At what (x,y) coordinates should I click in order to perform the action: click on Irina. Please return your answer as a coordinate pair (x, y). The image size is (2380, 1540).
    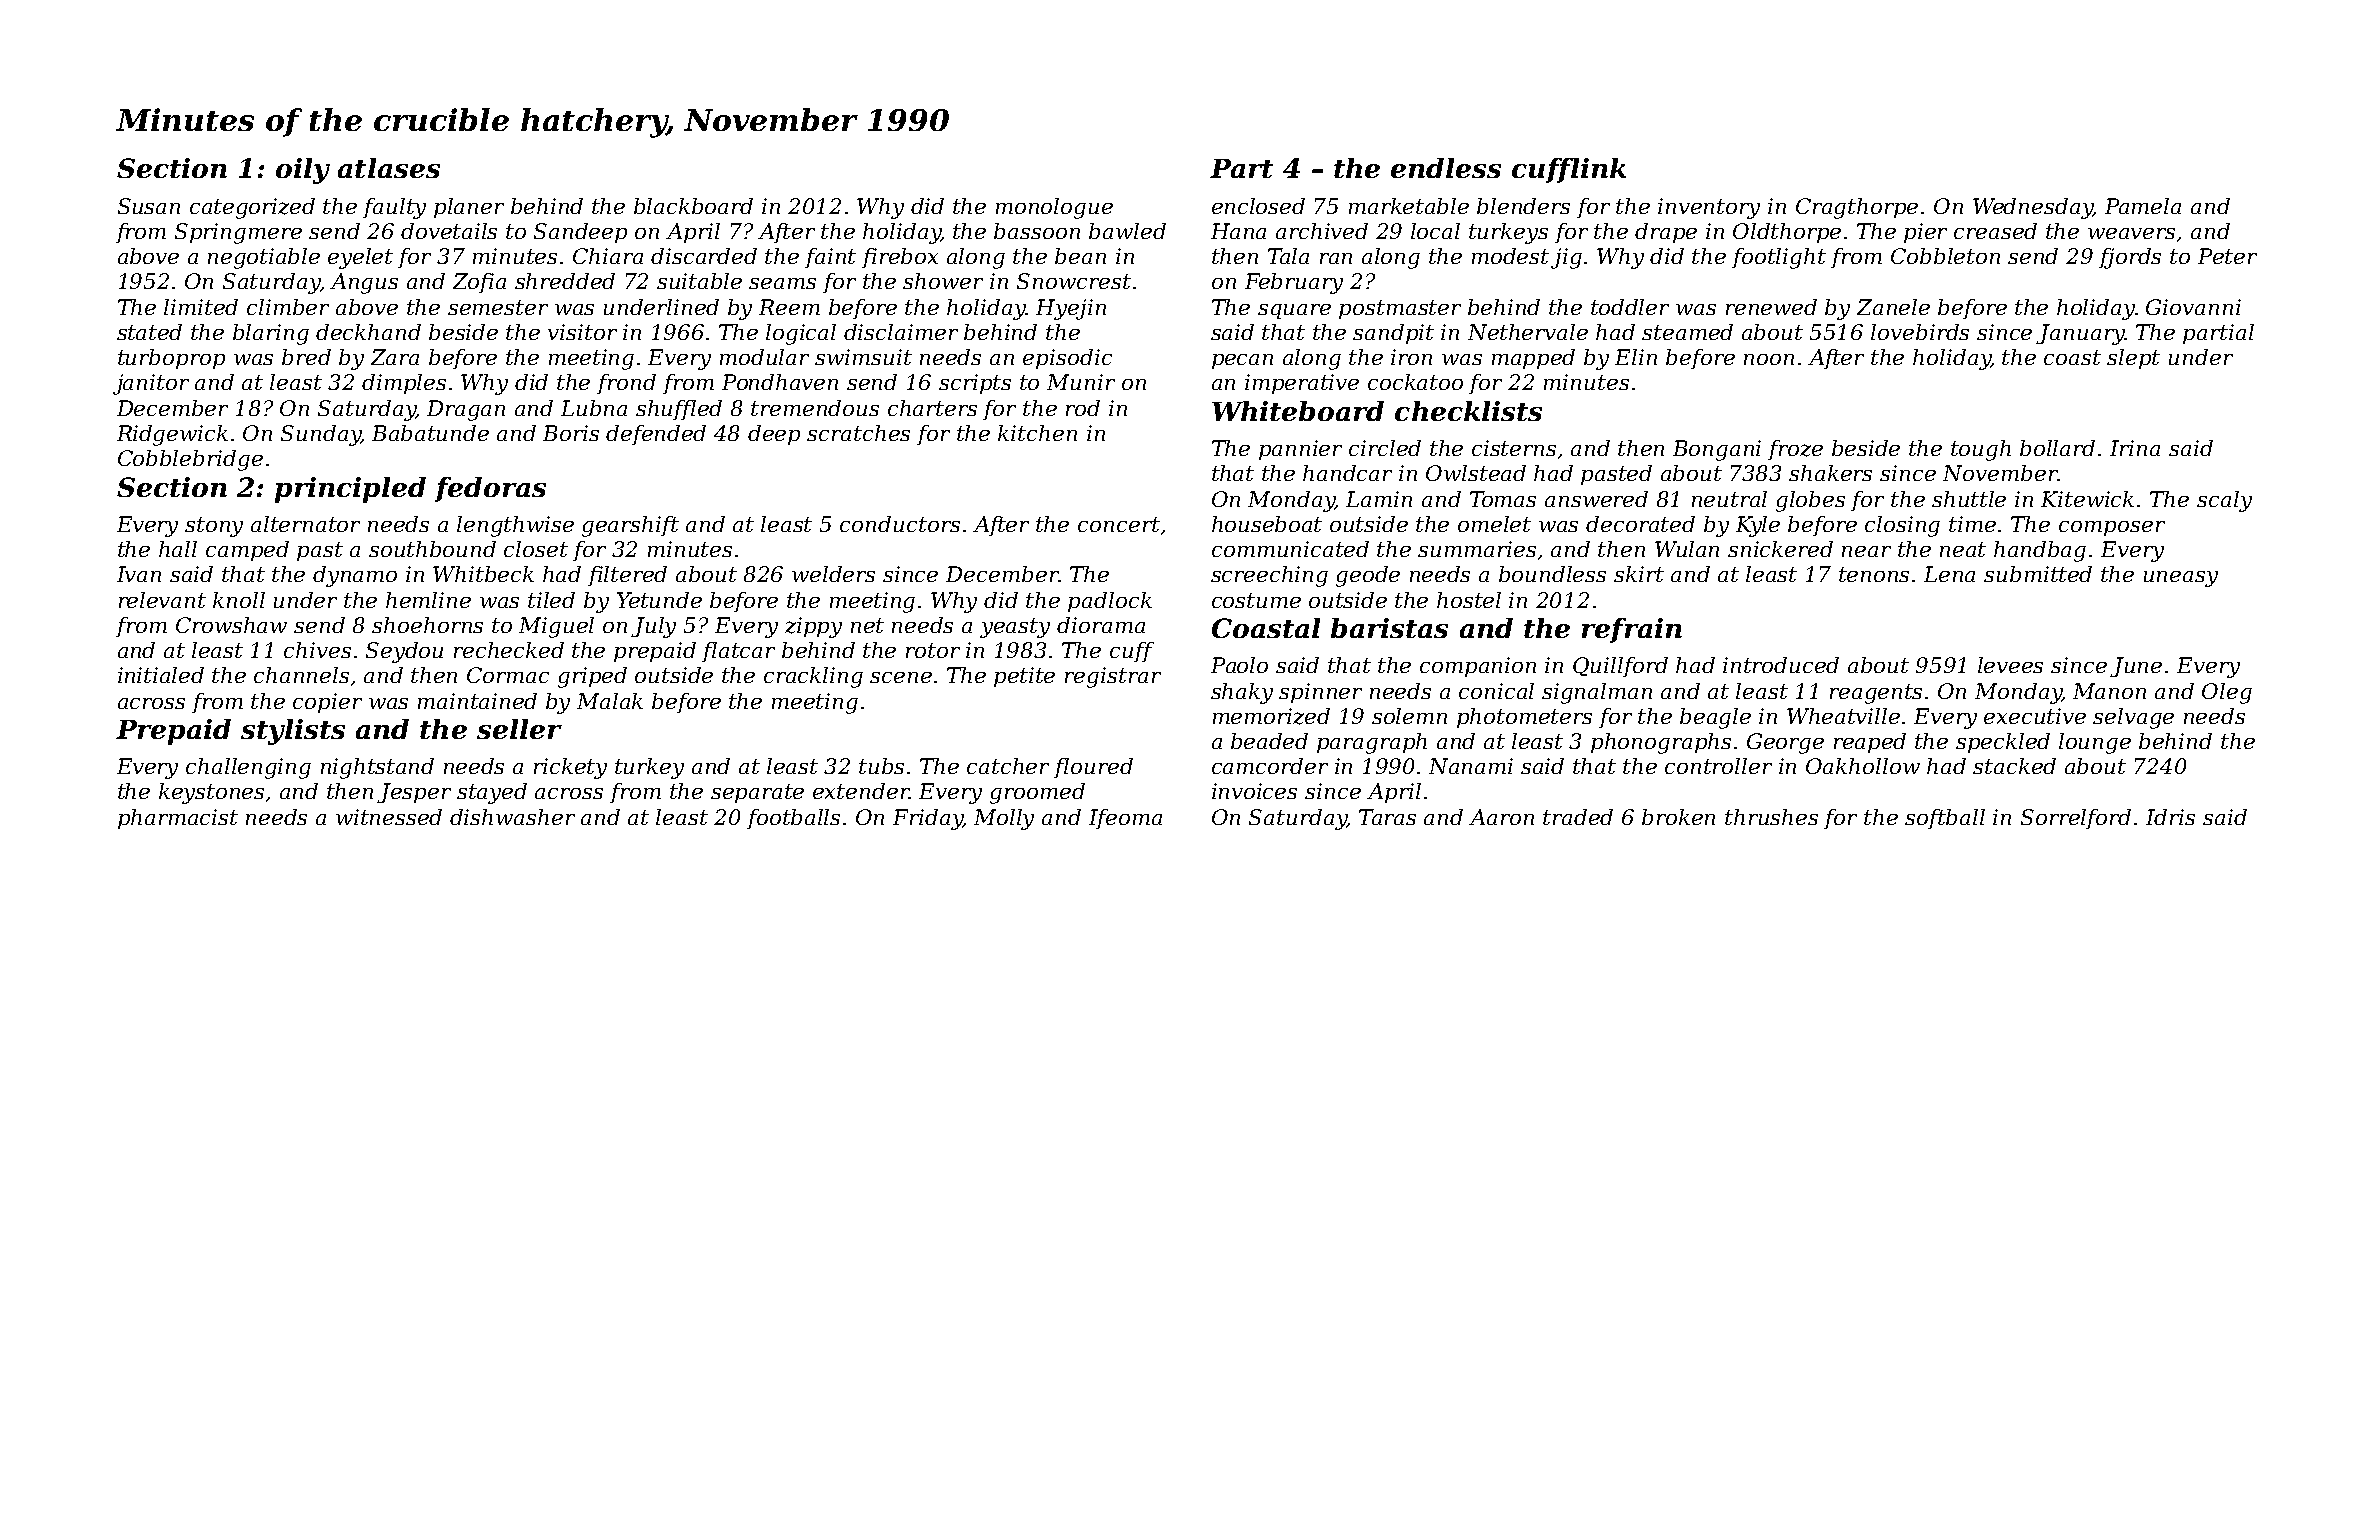
    Looking at the image, I should click on (2135, 448).
